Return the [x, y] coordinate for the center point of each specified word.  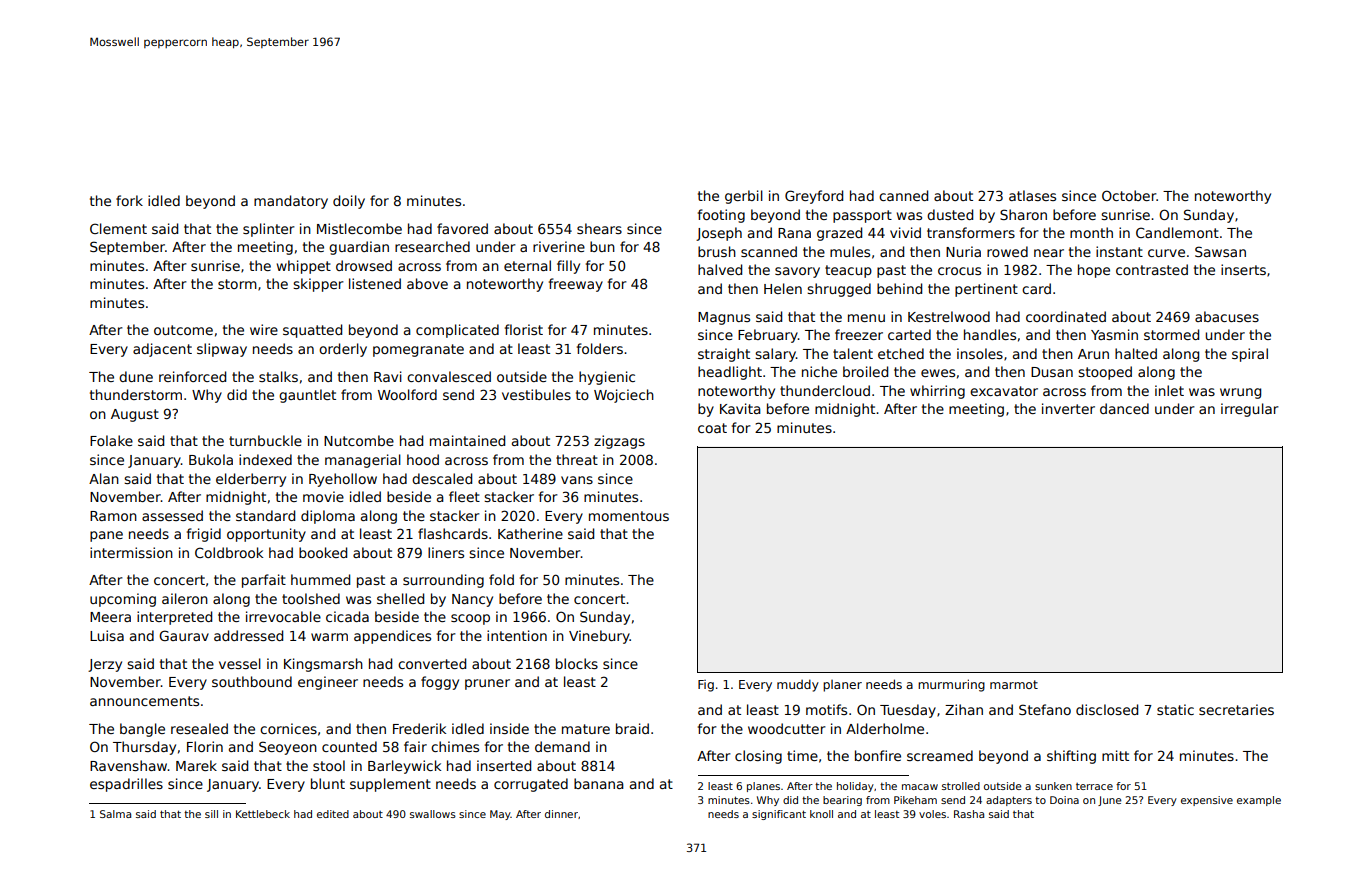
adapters [1009, 801]
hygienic [607, 378]
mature [586, 729]
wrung [1240, 393]
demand [562, 746]
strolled [961, 786]
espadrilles [126, 785]
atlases [1032, 195]
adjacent [162, 350]
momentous [629, 516]
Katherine [530, 533]
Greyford [814, 197]
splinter [269, 230]
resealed [199, 728]
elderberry [251, 480]
